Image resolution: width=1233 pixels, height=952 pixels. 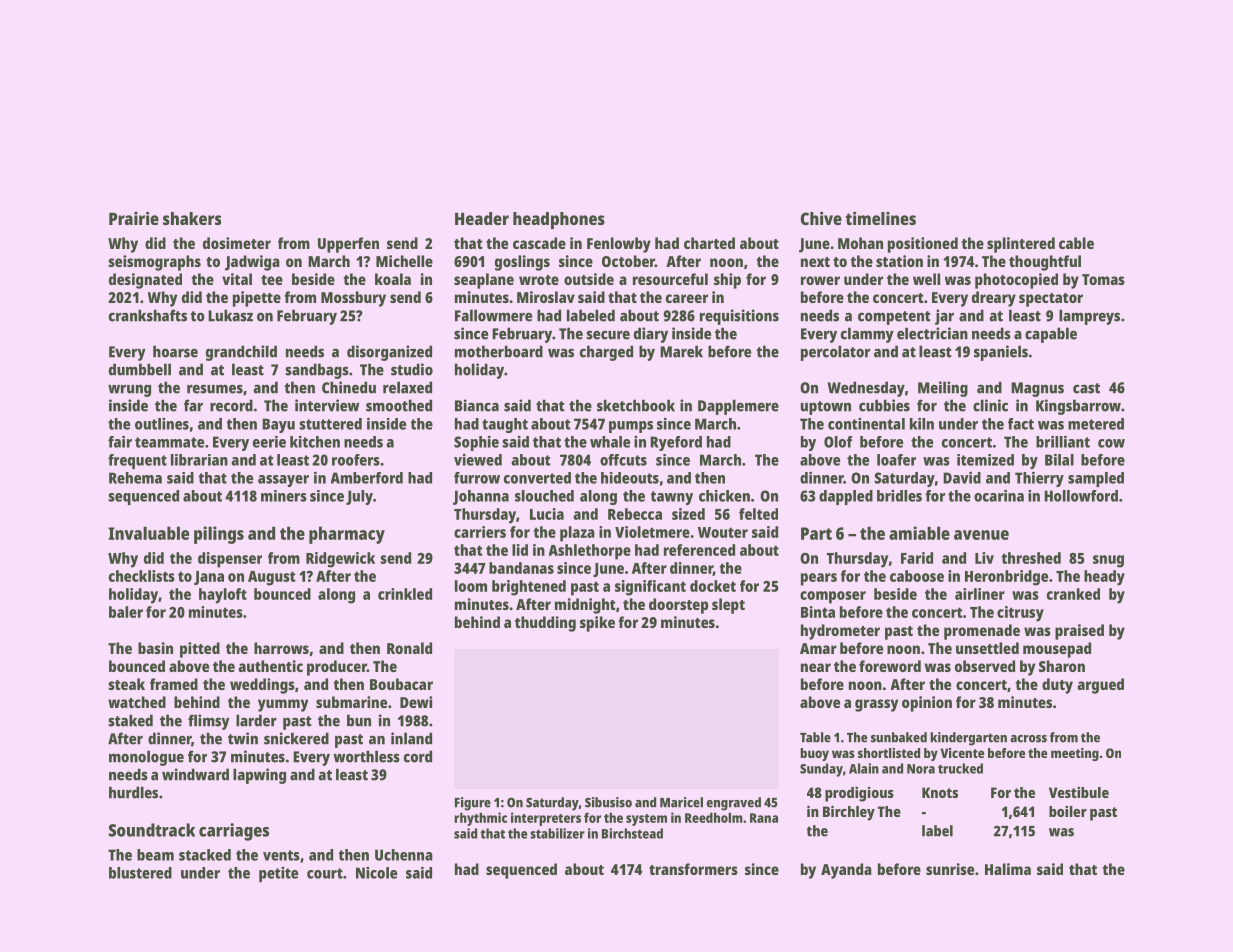 What do you see at coordinates (259, 776) in the page?
I see `lapwing` at bounding box center [259, 776].
